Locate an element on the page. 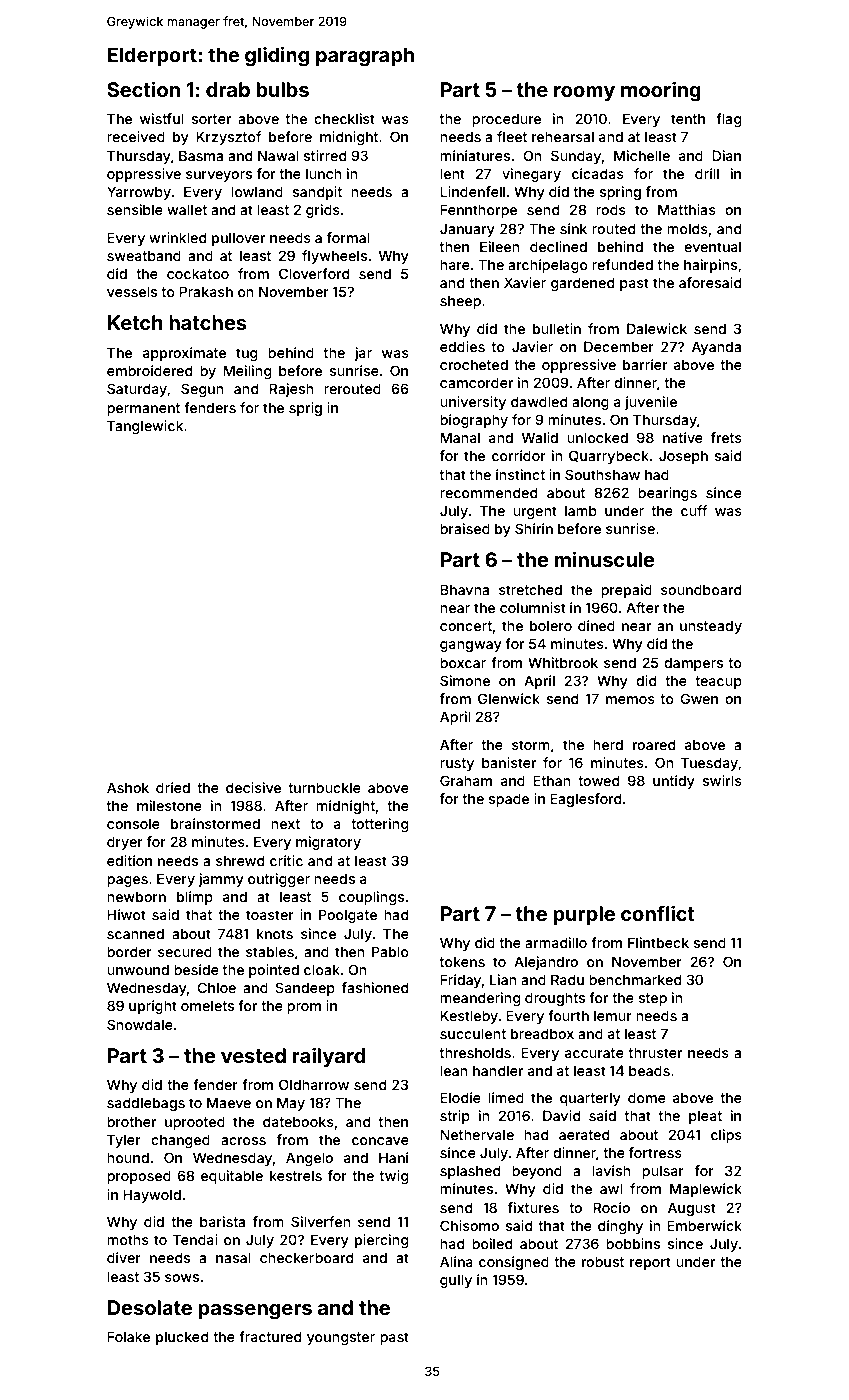  Ashok is located at coordinates (128, 787).
